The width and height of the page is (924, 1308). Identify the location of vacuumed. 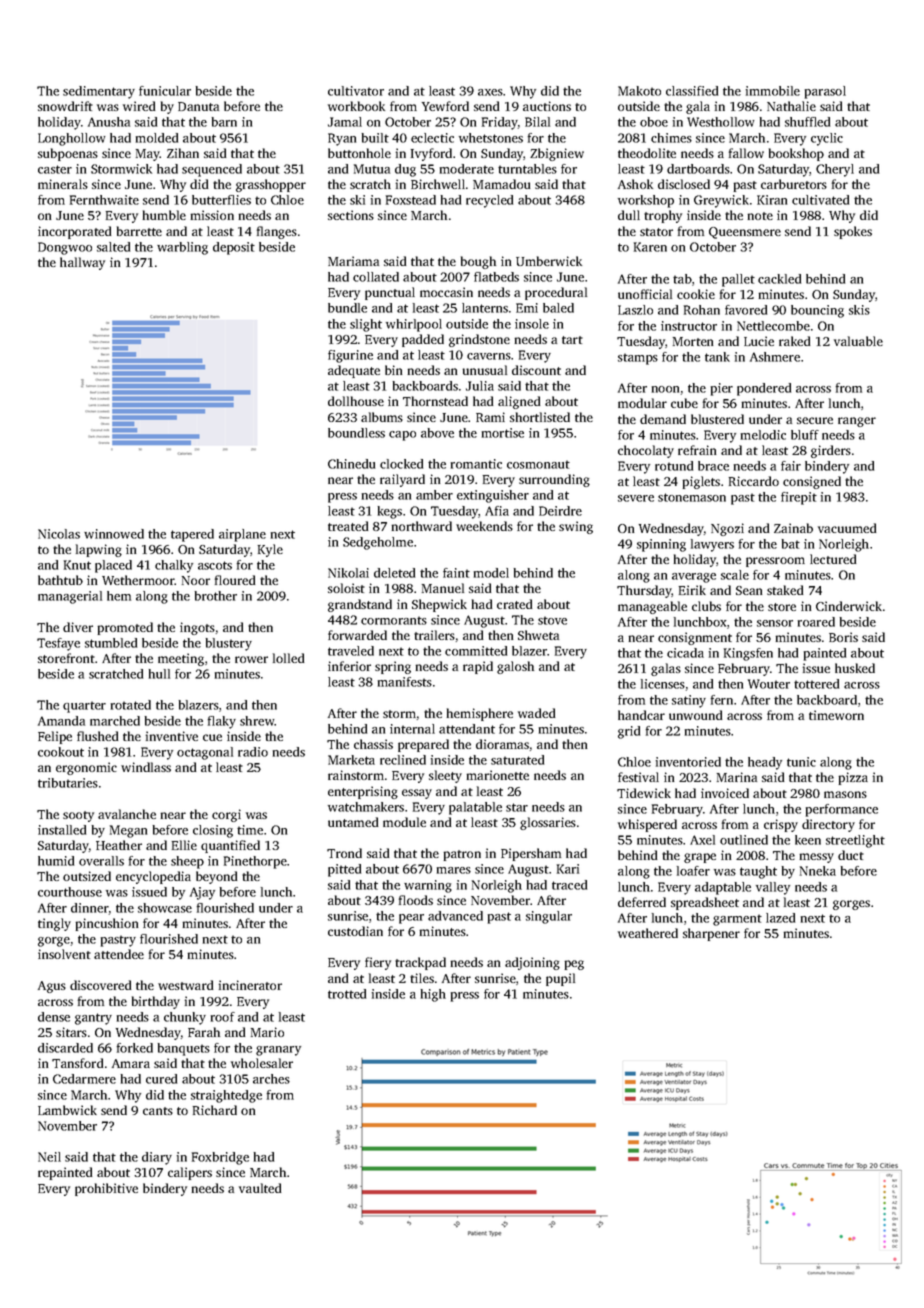
(847, 528).
